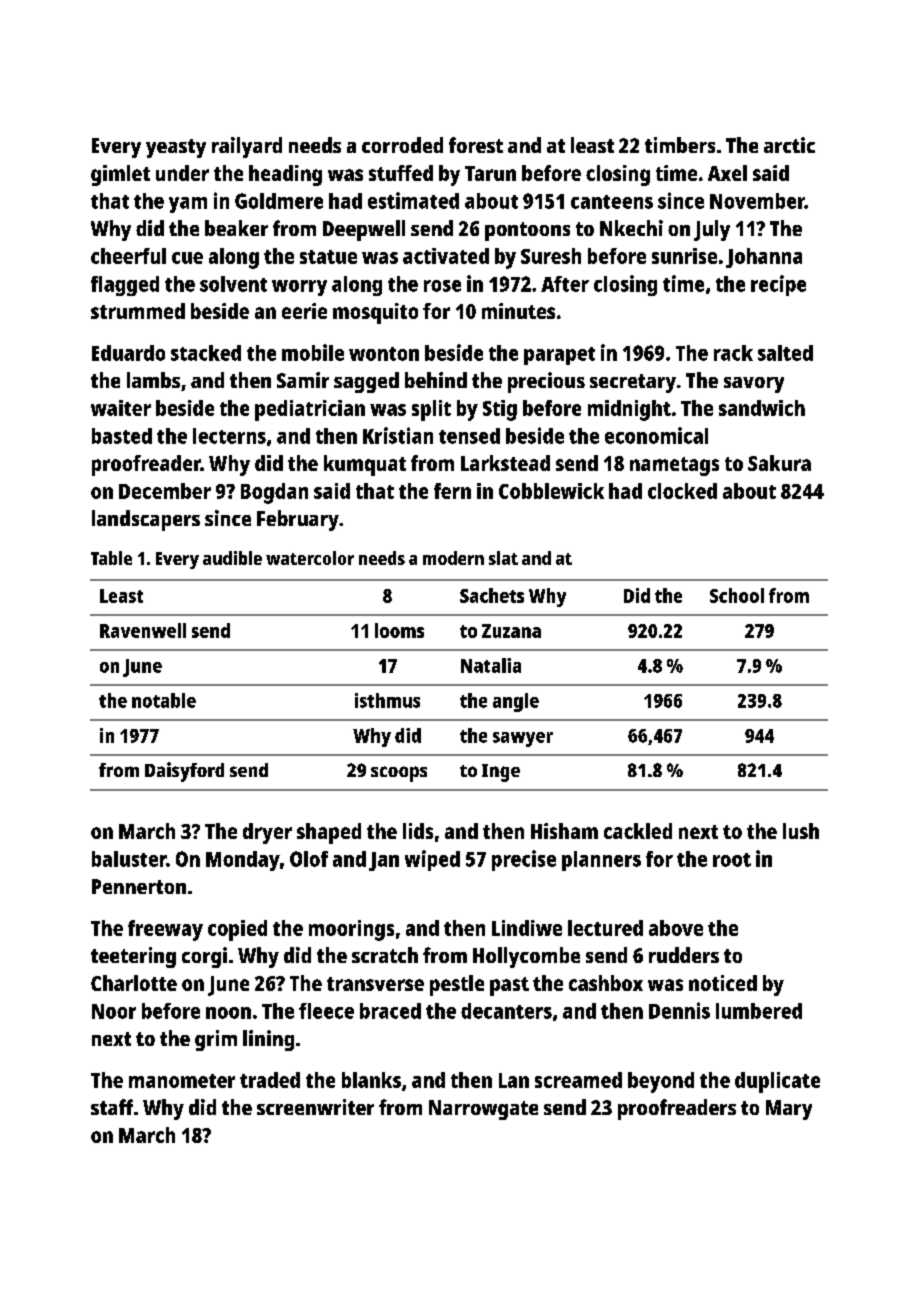 The height and width of the image is (1302, 918). What do you see at coordinates (759, 1011) in the image?
I see `lumbered` at bounding box center [759, 1011].
